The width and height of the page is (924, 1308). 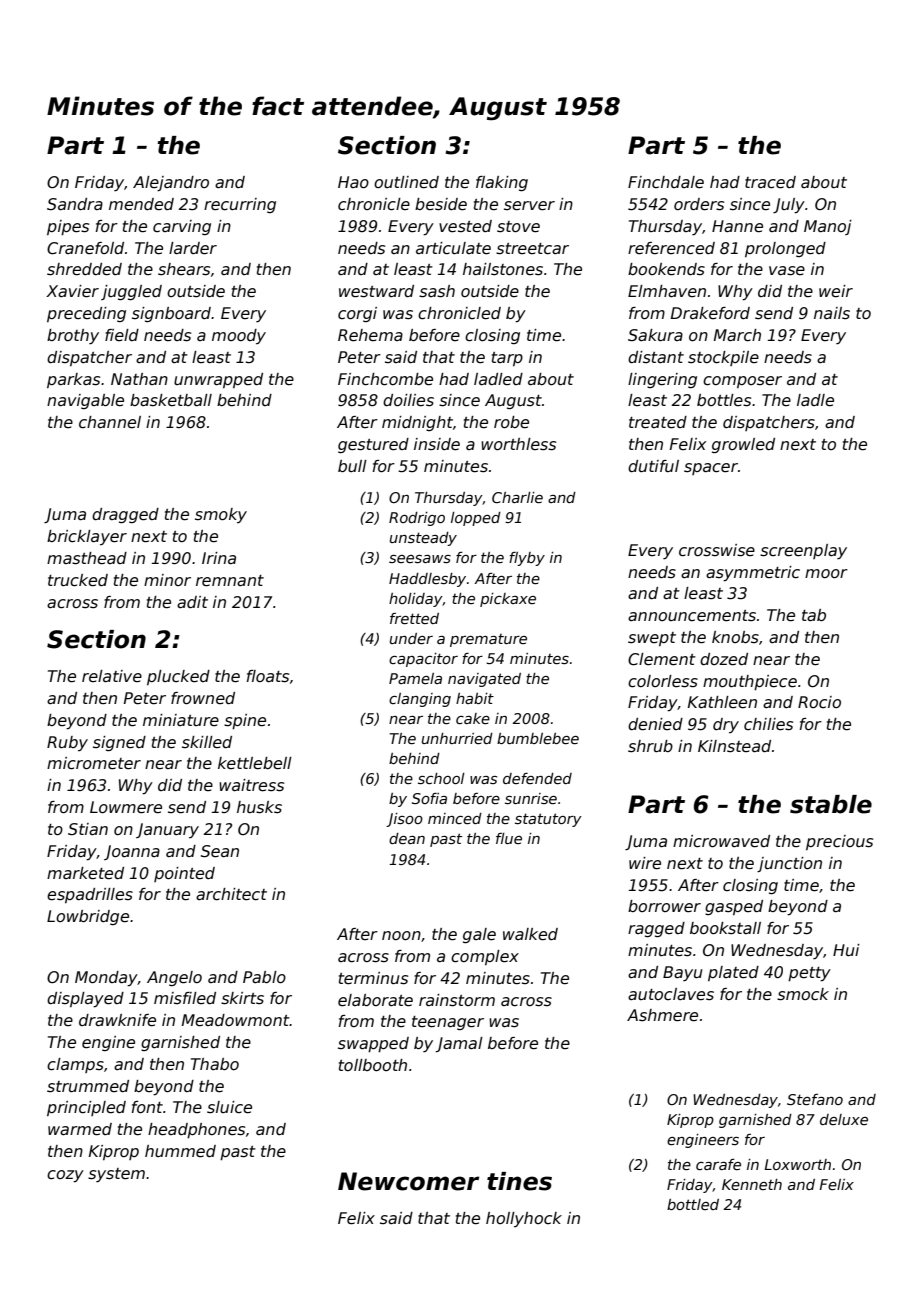 What do you see at coordinates (828, 227) in the page?
I see `Manoj` at bounding box center [828, 227].
